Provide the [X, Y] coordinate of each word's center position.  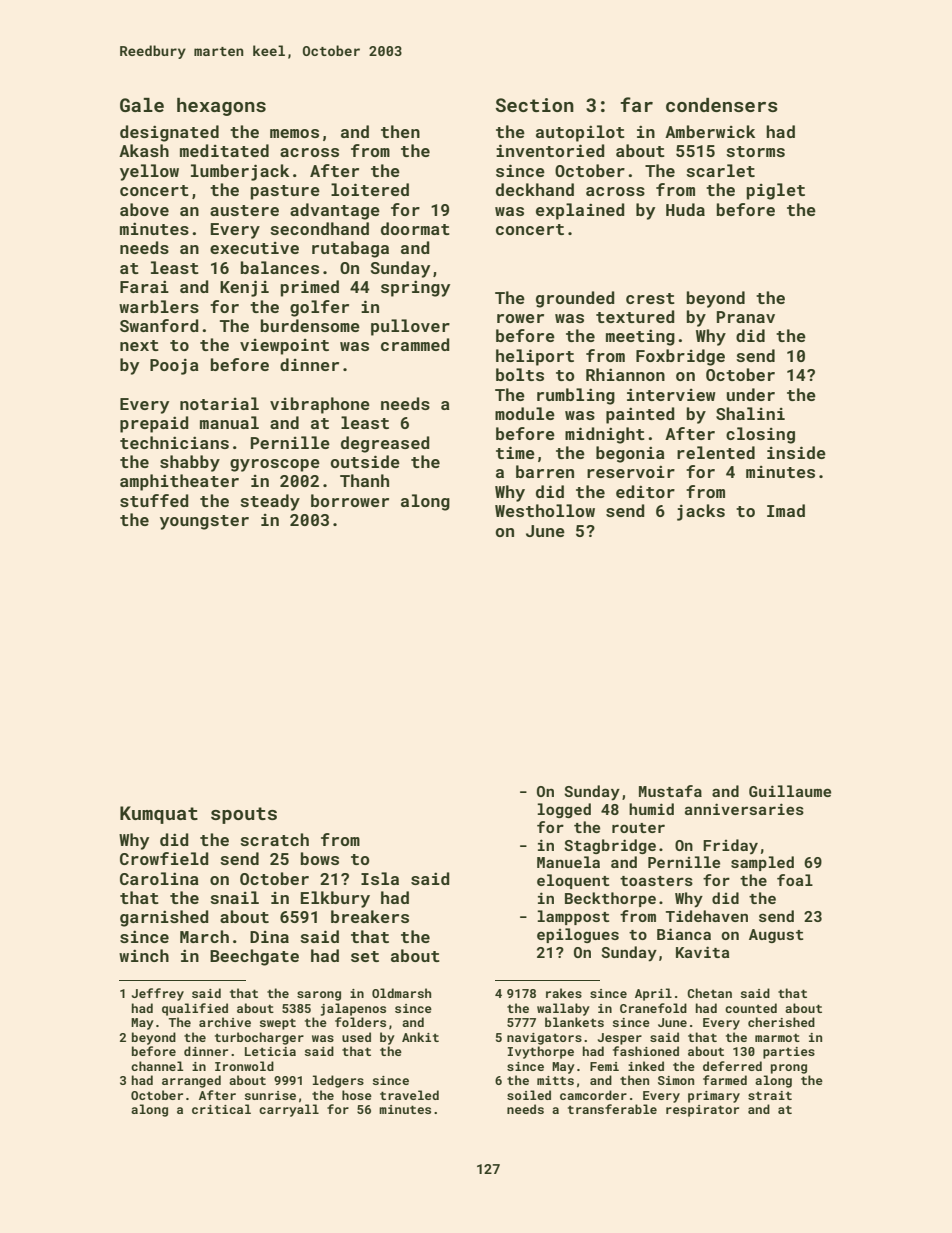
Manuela [568, 862]
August [776, 936]
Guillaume [790, 791]
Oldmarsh [401, 993]
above [144, 209]
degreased [385, 444]
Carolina [159, 878]
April [653, 994]
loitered [370, 189]
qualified [195, 1009]
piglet [775, 191]
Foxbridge [680, 357]
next [139, 345]
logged [564, 810]
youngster [204, 522]
